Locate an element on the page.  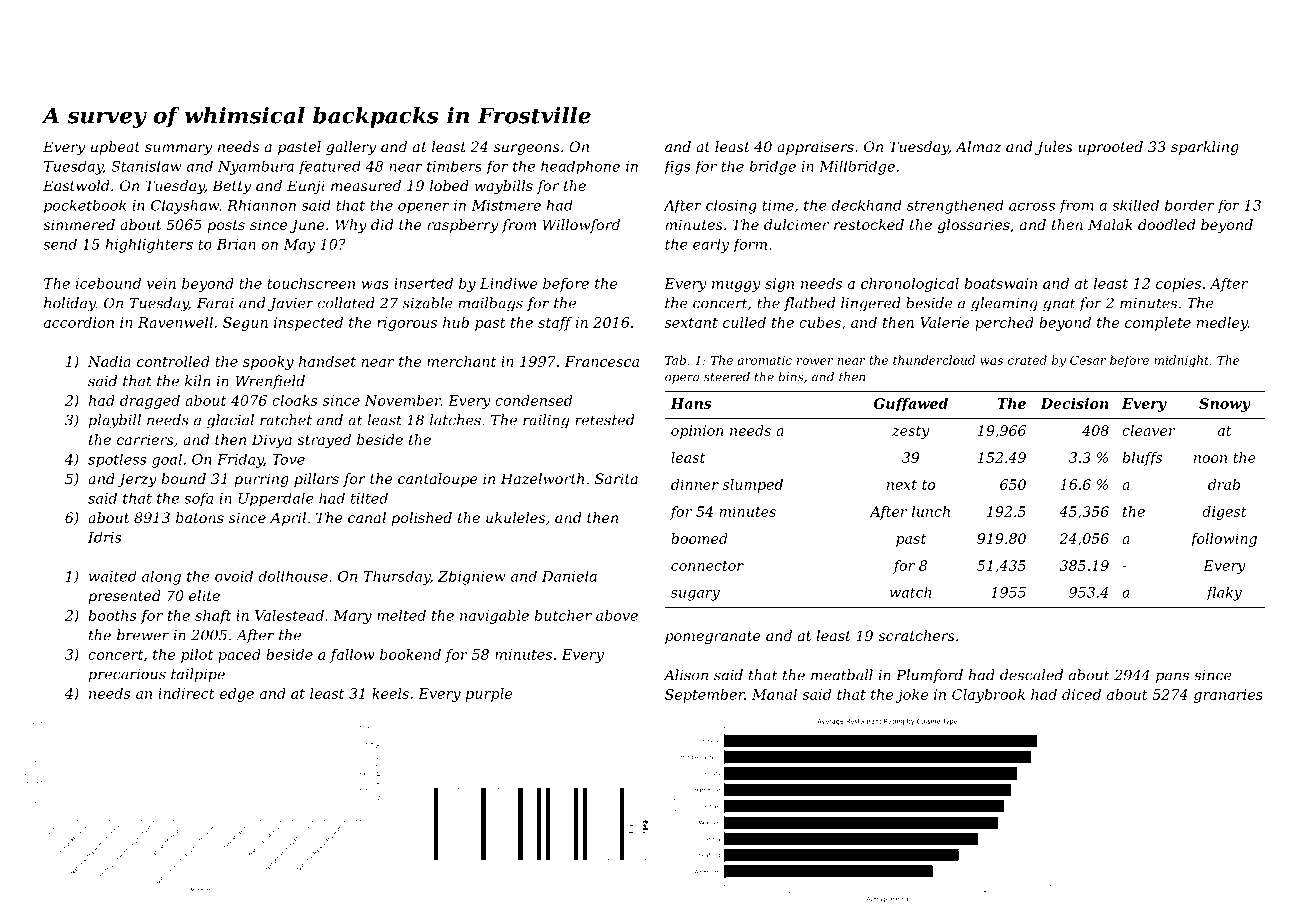
featured is located at coordinates (329, 168).
